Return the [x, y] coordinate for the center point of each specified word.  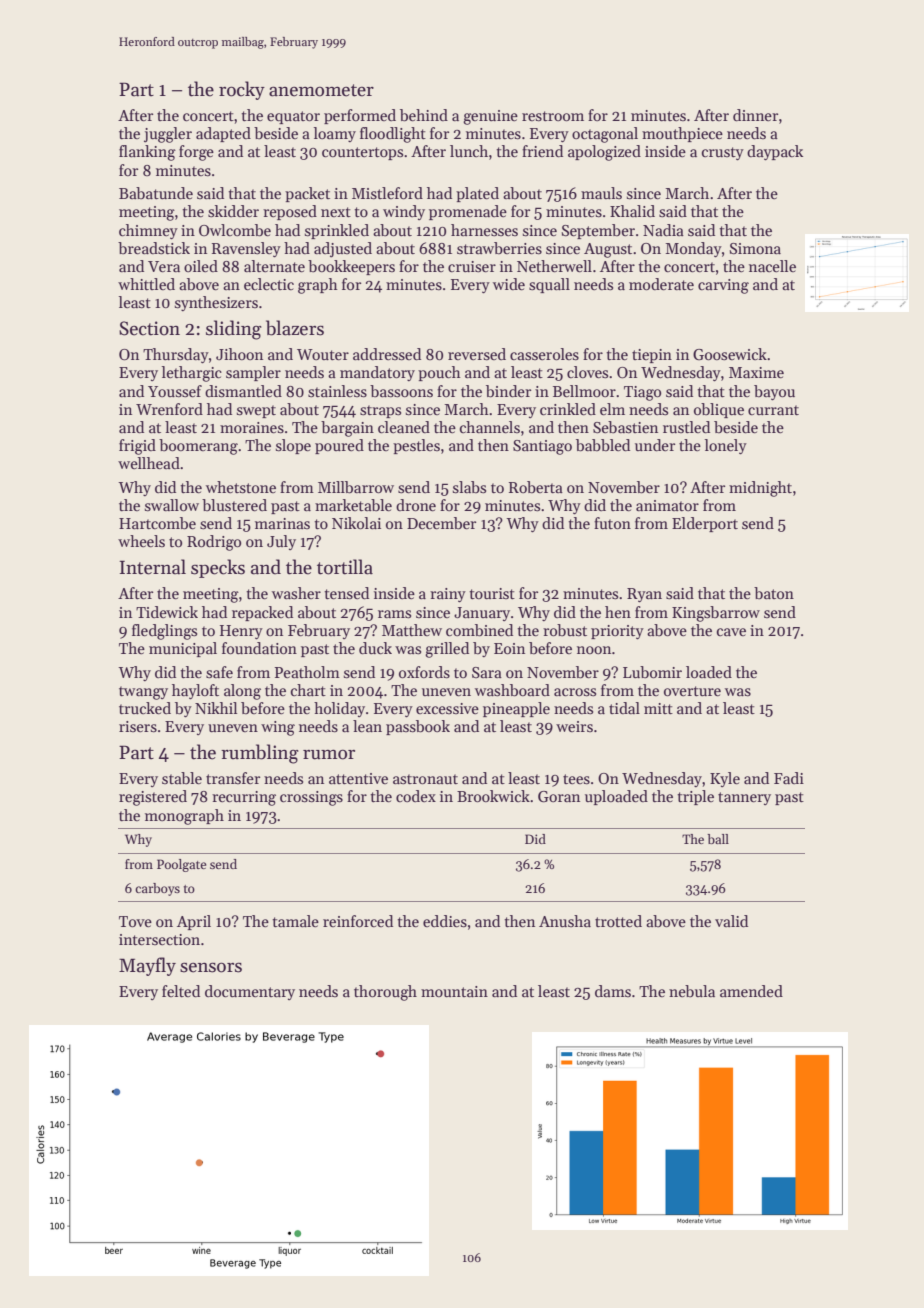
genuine [490, 117]
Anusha [565, 921]
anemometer [321, 90]
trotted [618, 921]
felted [181, 991]
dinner [755, 115]
